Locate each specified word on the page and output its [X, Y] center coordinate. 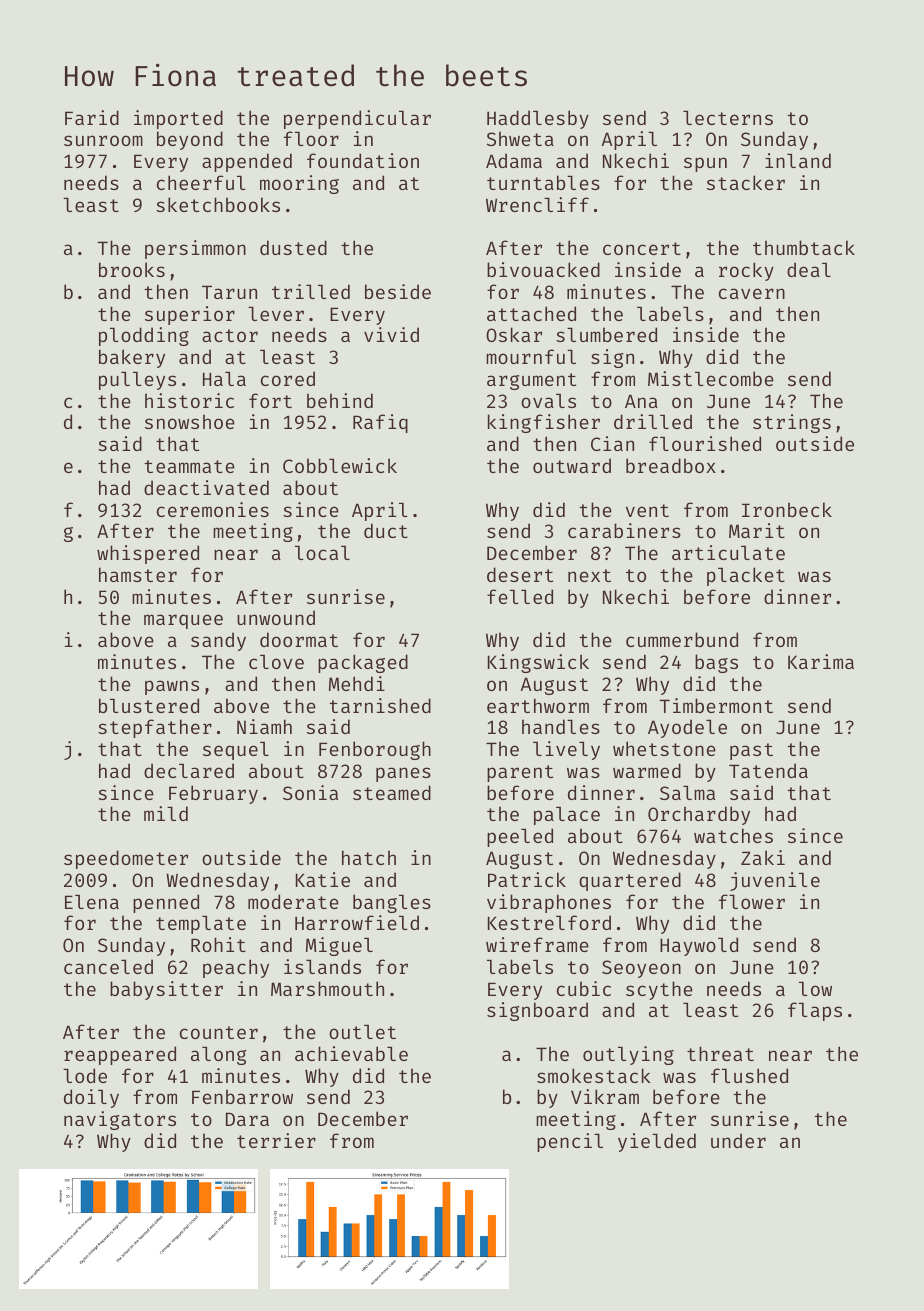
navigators [120, 1120]
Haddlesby [538, 119]
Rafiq [380, 423]
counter [219, 1032]
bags [716, 663]
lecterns [728, 117]
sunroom [103, 140]
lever [276, 313]
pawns [172, 687]
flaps [815, 1011]
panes [403, 774]
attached [531, 313]
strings [792, 423]
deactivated [206, 487]
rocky [746, 271]
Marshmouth [327, 988]
